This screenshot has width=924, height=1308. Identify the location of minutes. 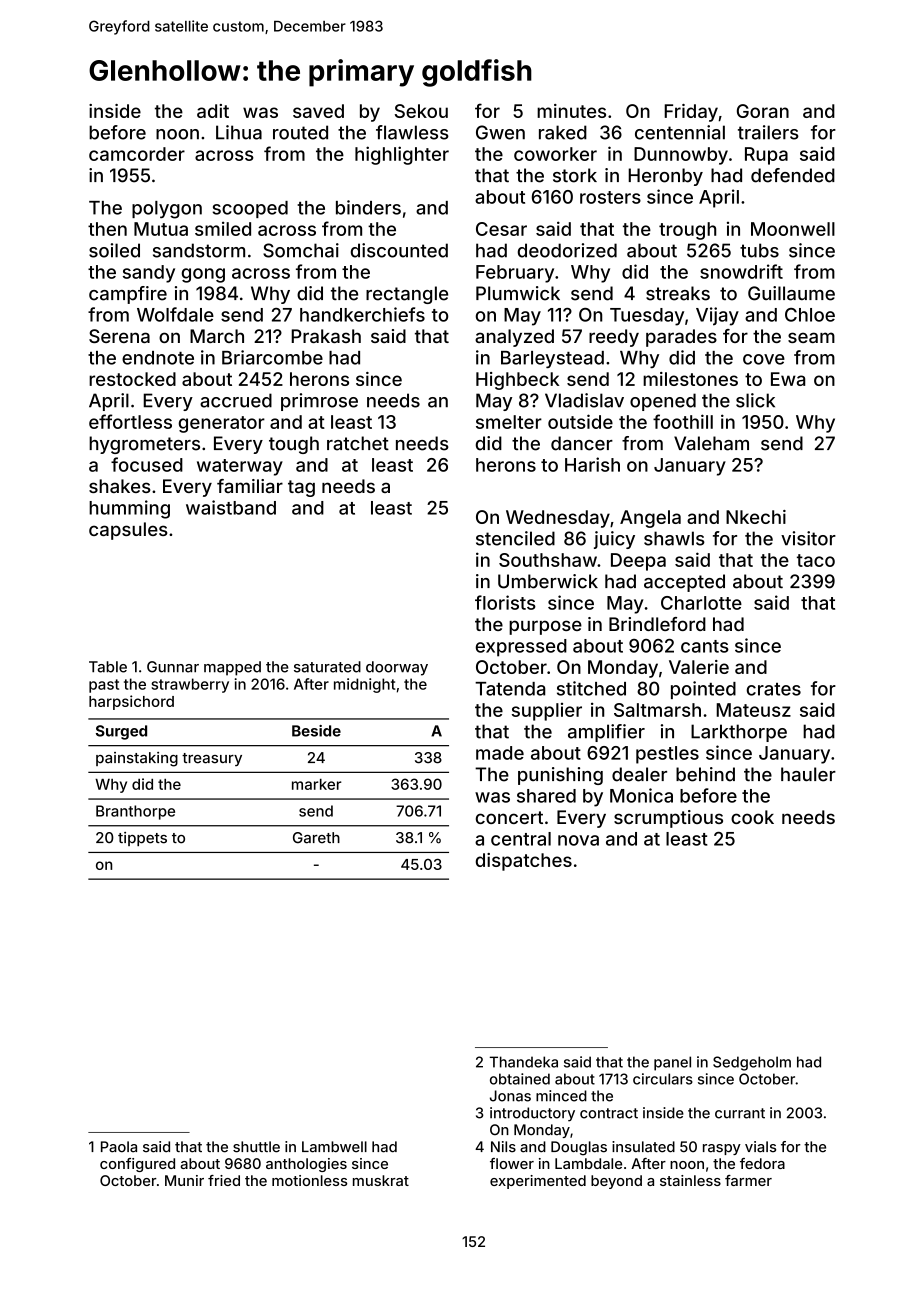
(571, 111).
